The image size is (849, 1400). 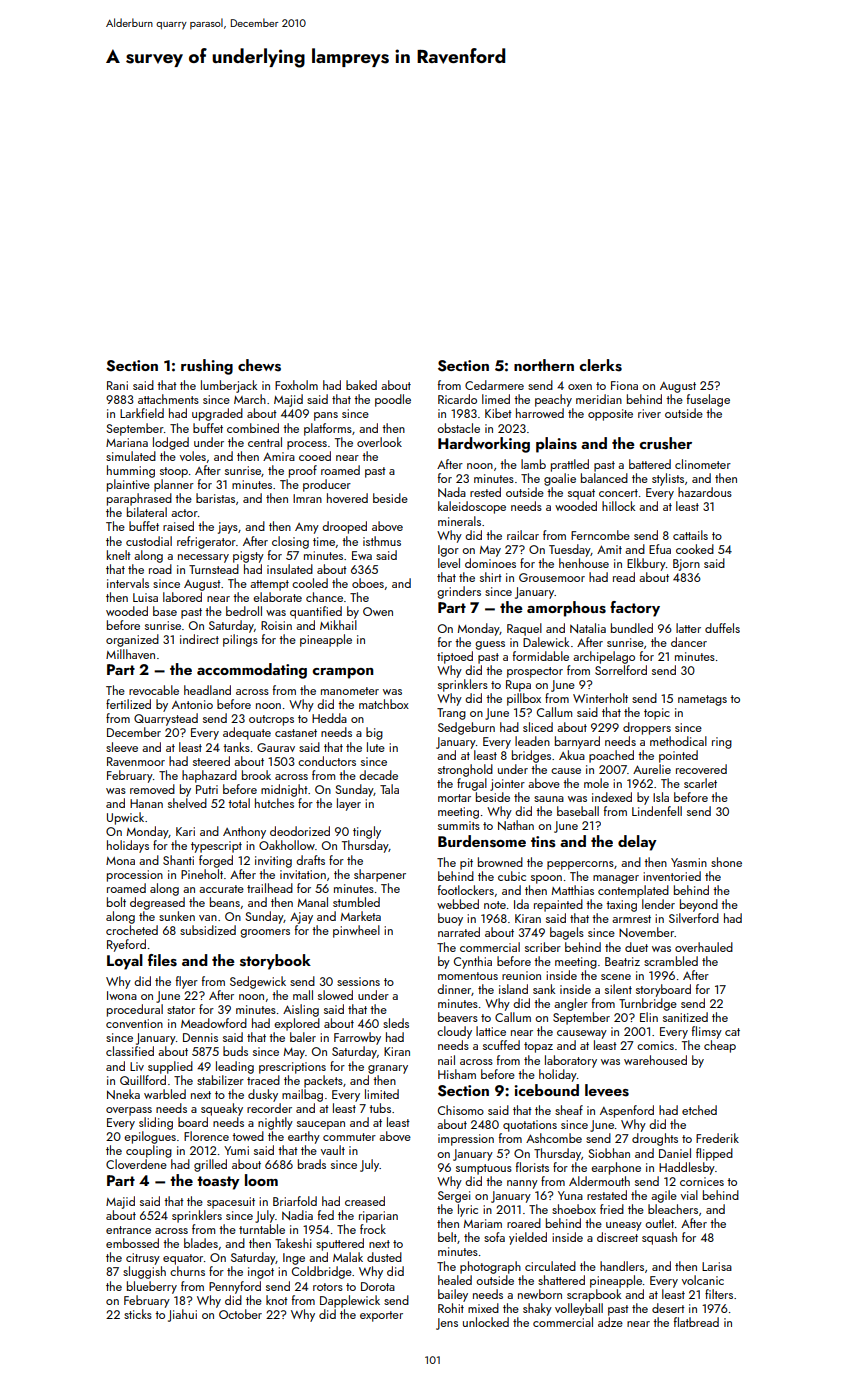 What do you see at coordinates (610, 1322) in the screenshot?
I see `adze` at bounding box center [610, 1322].
